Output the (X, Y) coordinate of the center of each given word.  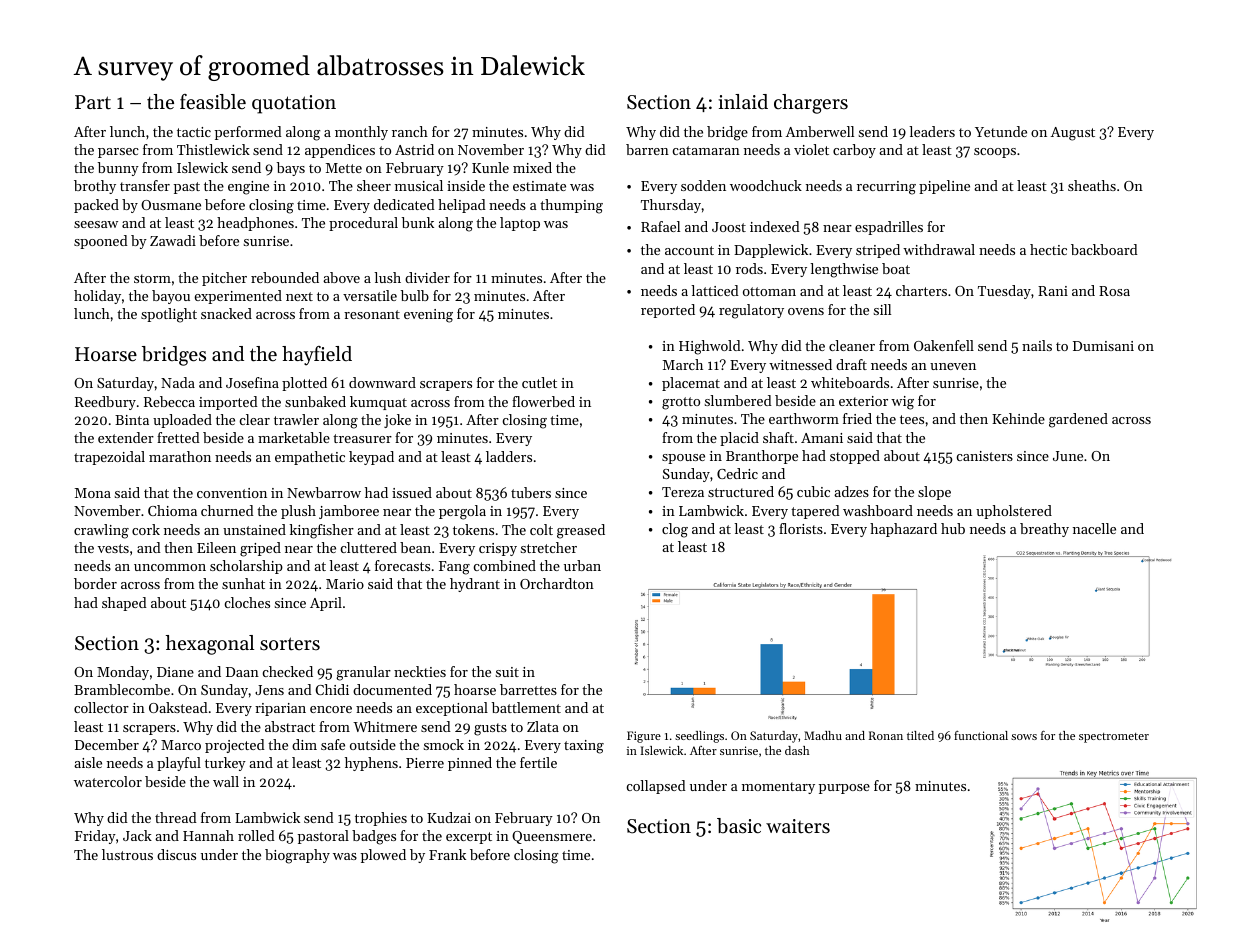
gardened (1078, 420)
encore (331, 709)
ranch (410, 131)
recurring (886, 188)
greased (581, 531)
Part (93, 102)
